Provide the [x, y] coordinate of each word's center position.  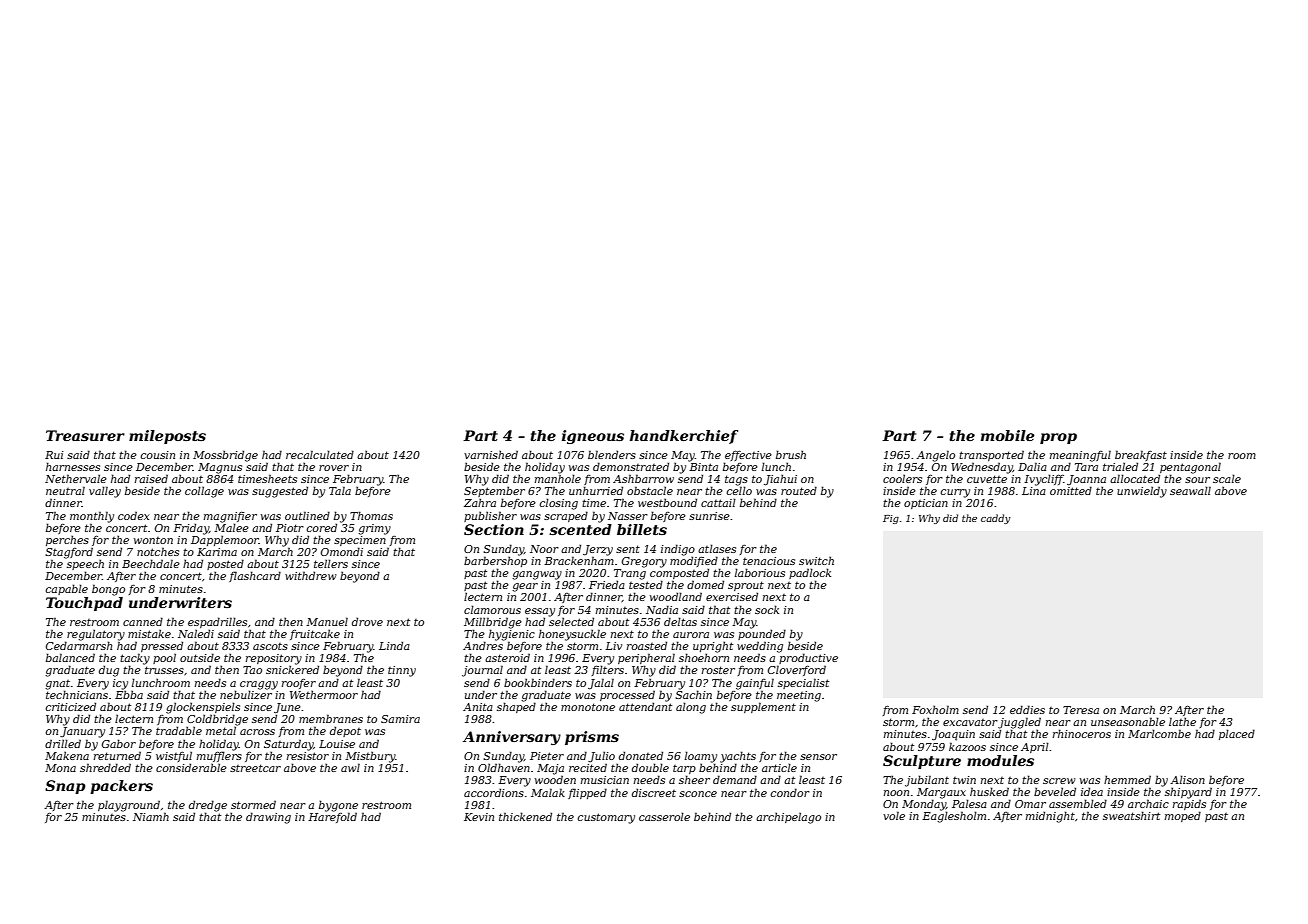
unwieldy [1142, 492]
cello [739, 490]
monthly [92, 517]
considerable [191, 767]
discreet [654, 792]
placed [1237, 734]
